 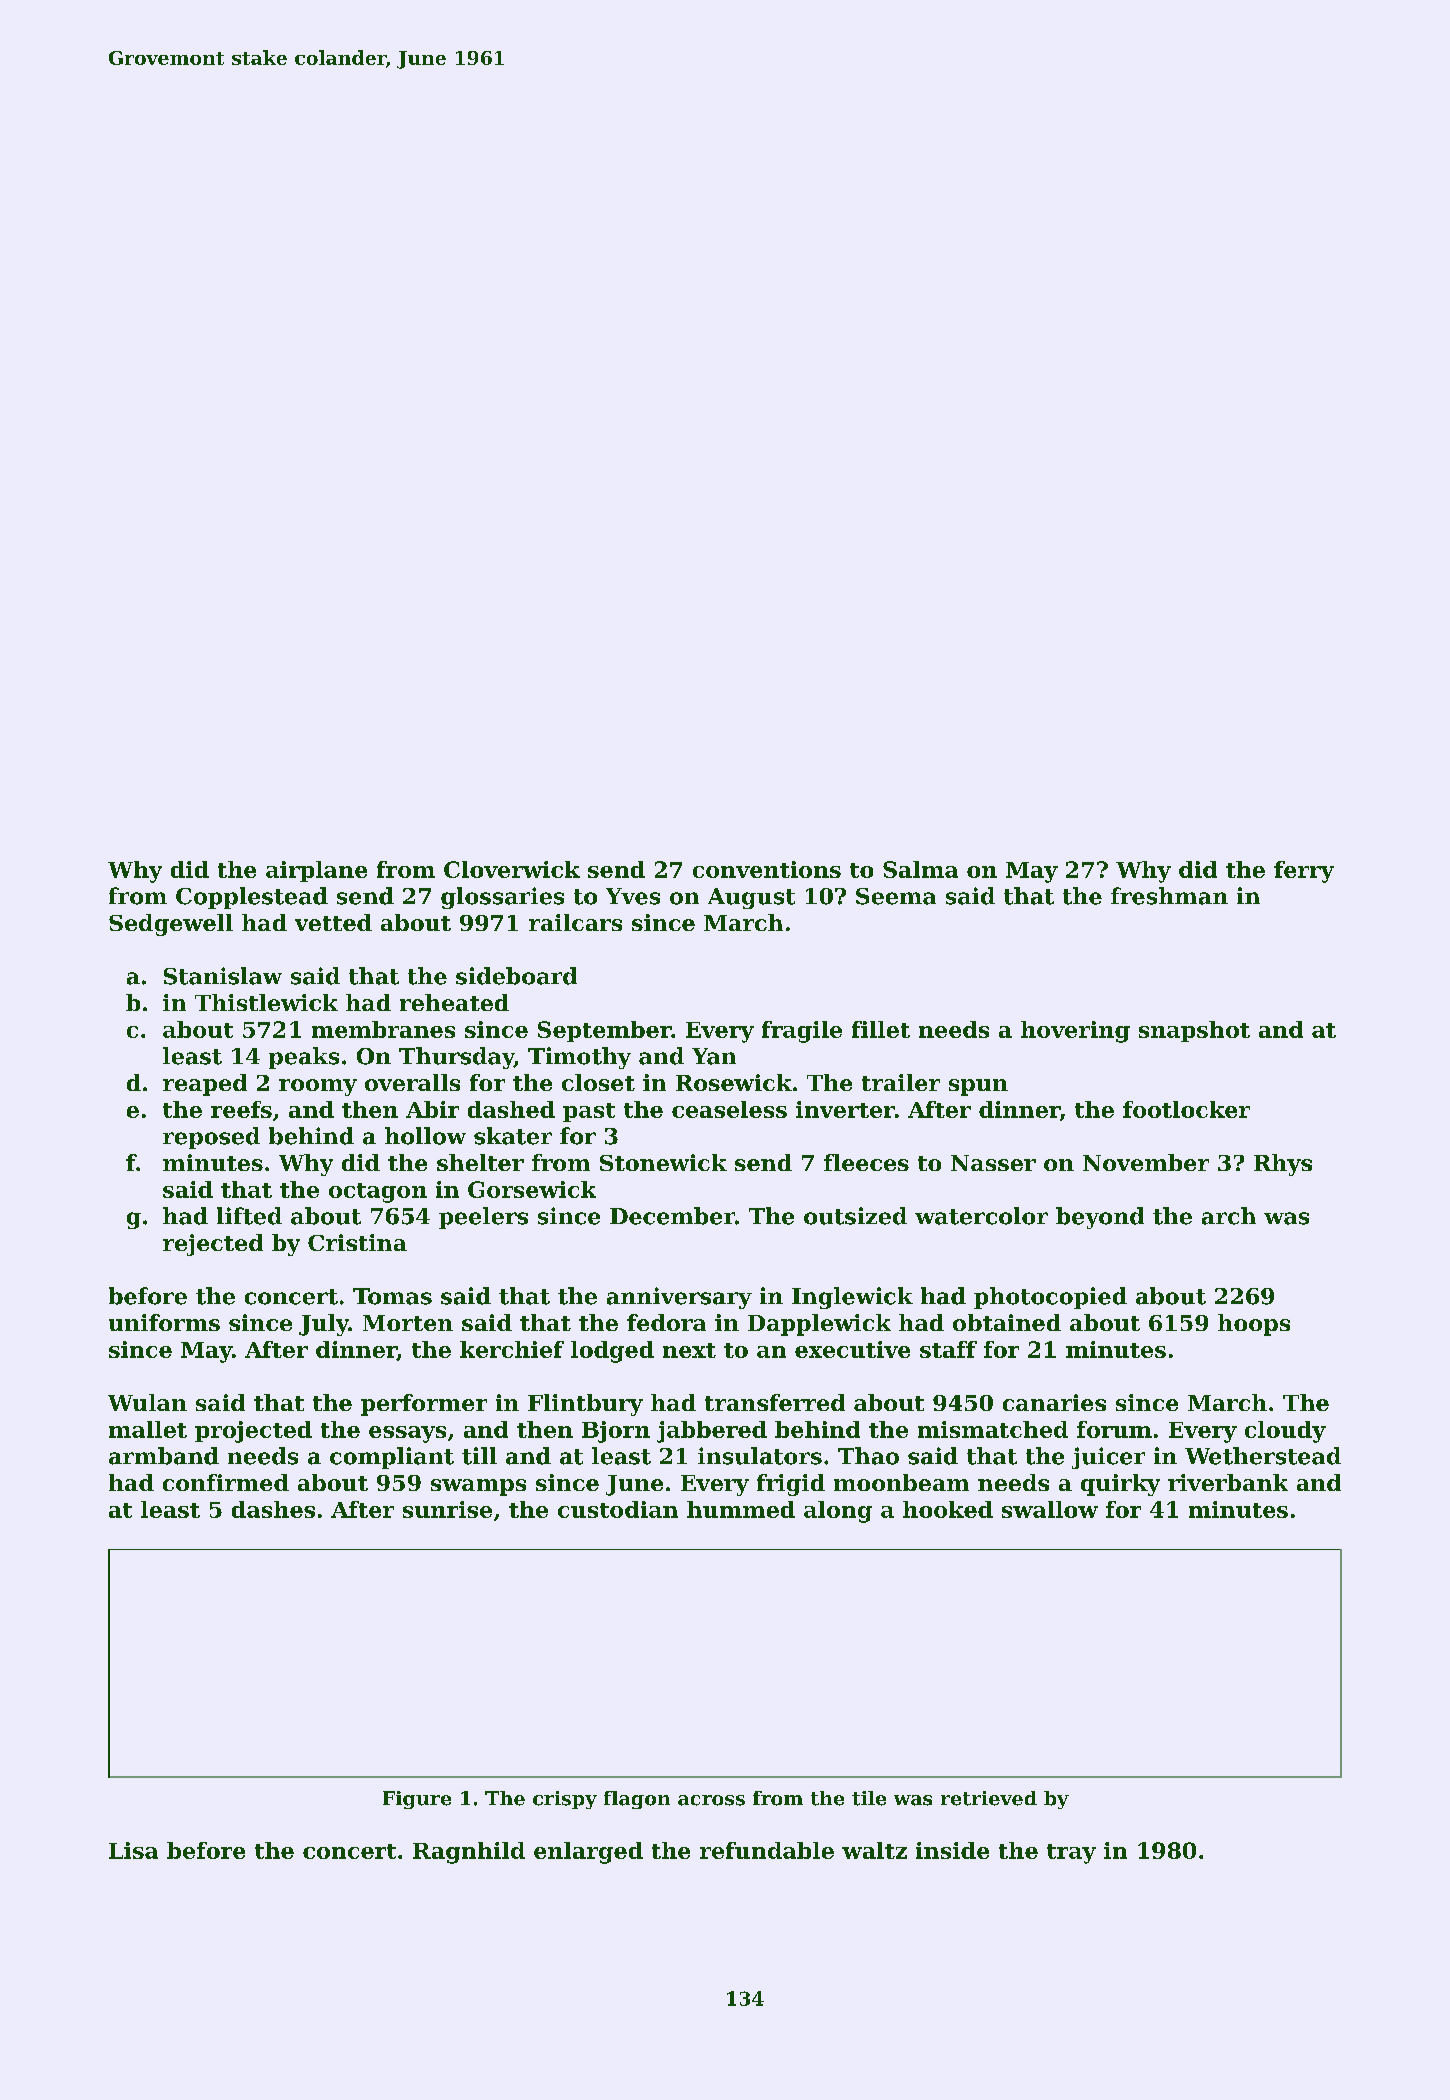 I want to click on September, so click(x=604, y=1031).
